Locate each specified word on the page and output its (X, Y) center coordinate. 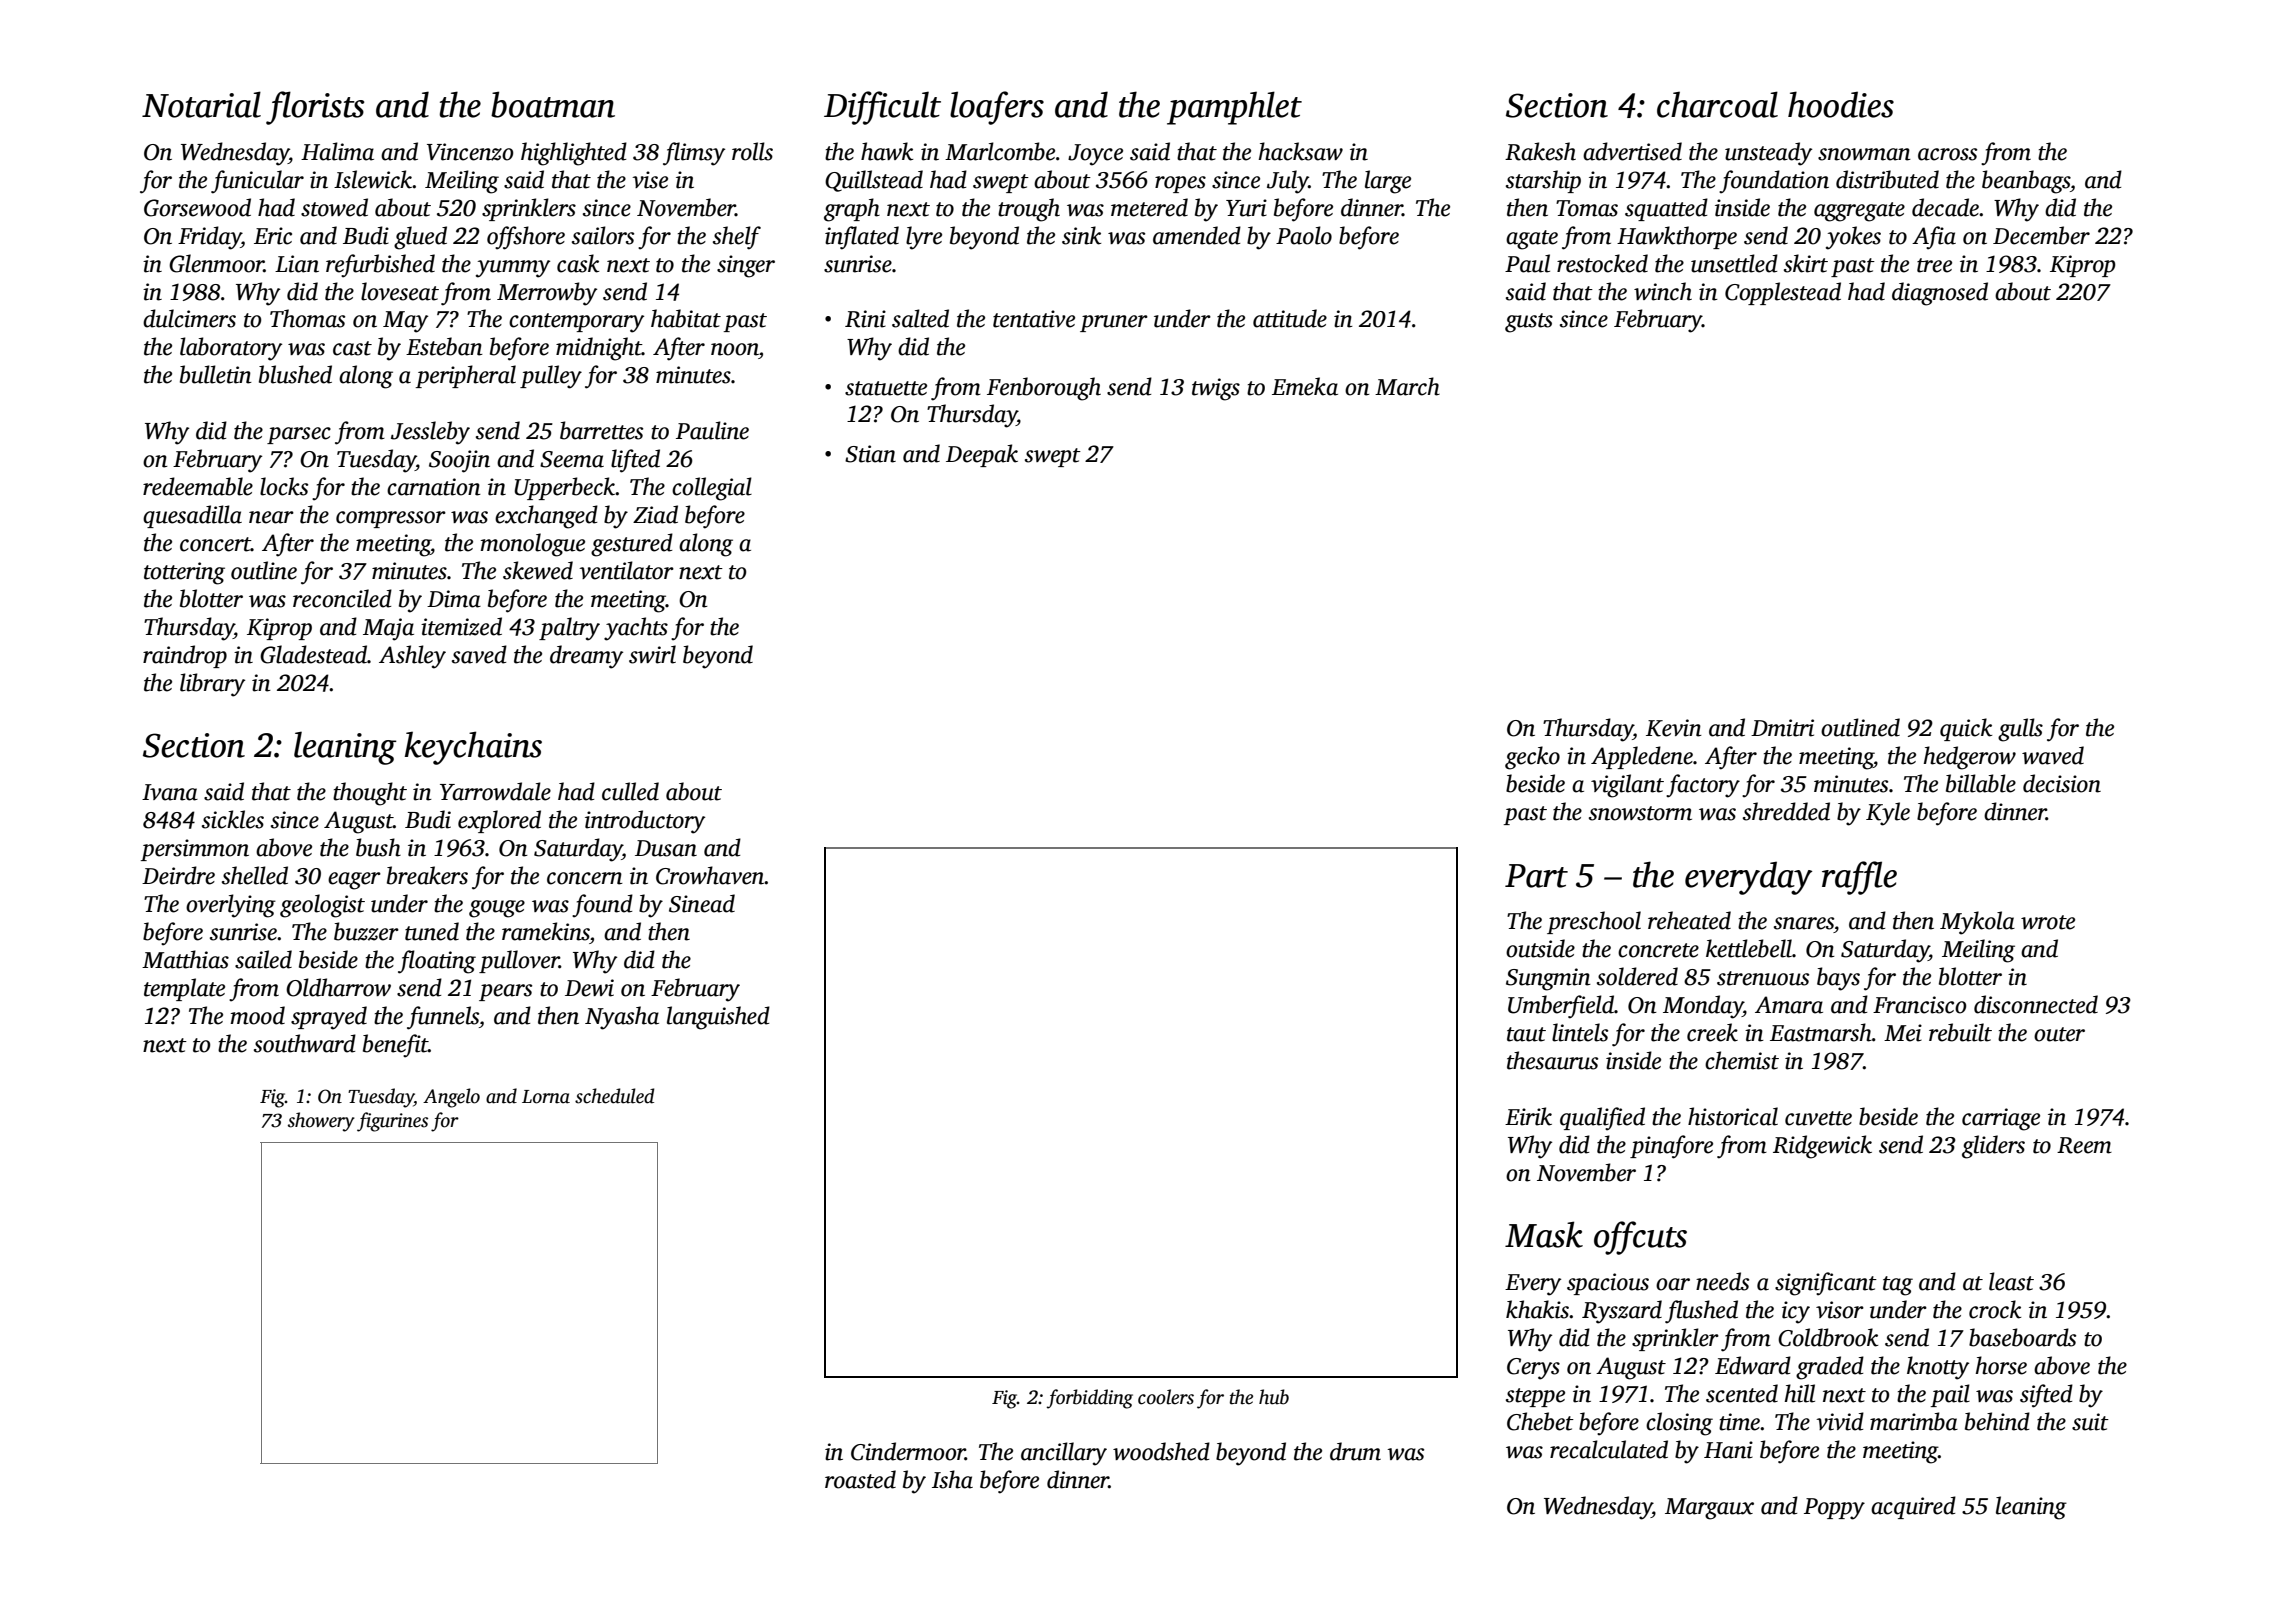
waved (2053, 755)
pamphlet (1234, 108)
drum (1355, 1451)
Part (1536, 876)
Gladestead (313, 654)
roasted (860, 1479)
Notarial (201, 104)
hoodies (1841, 104)
